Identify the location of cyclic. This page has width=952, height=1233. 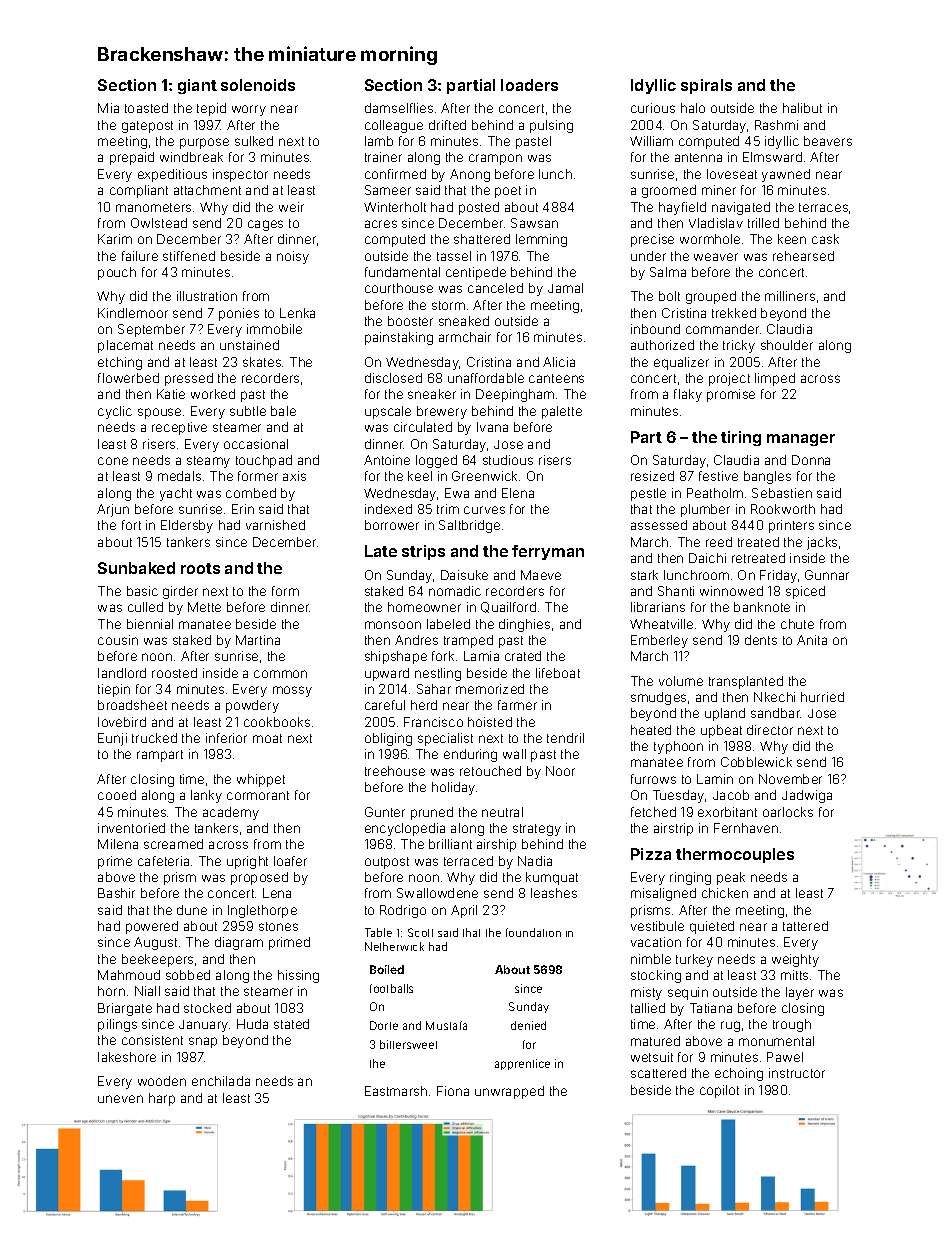
(115, 412).
